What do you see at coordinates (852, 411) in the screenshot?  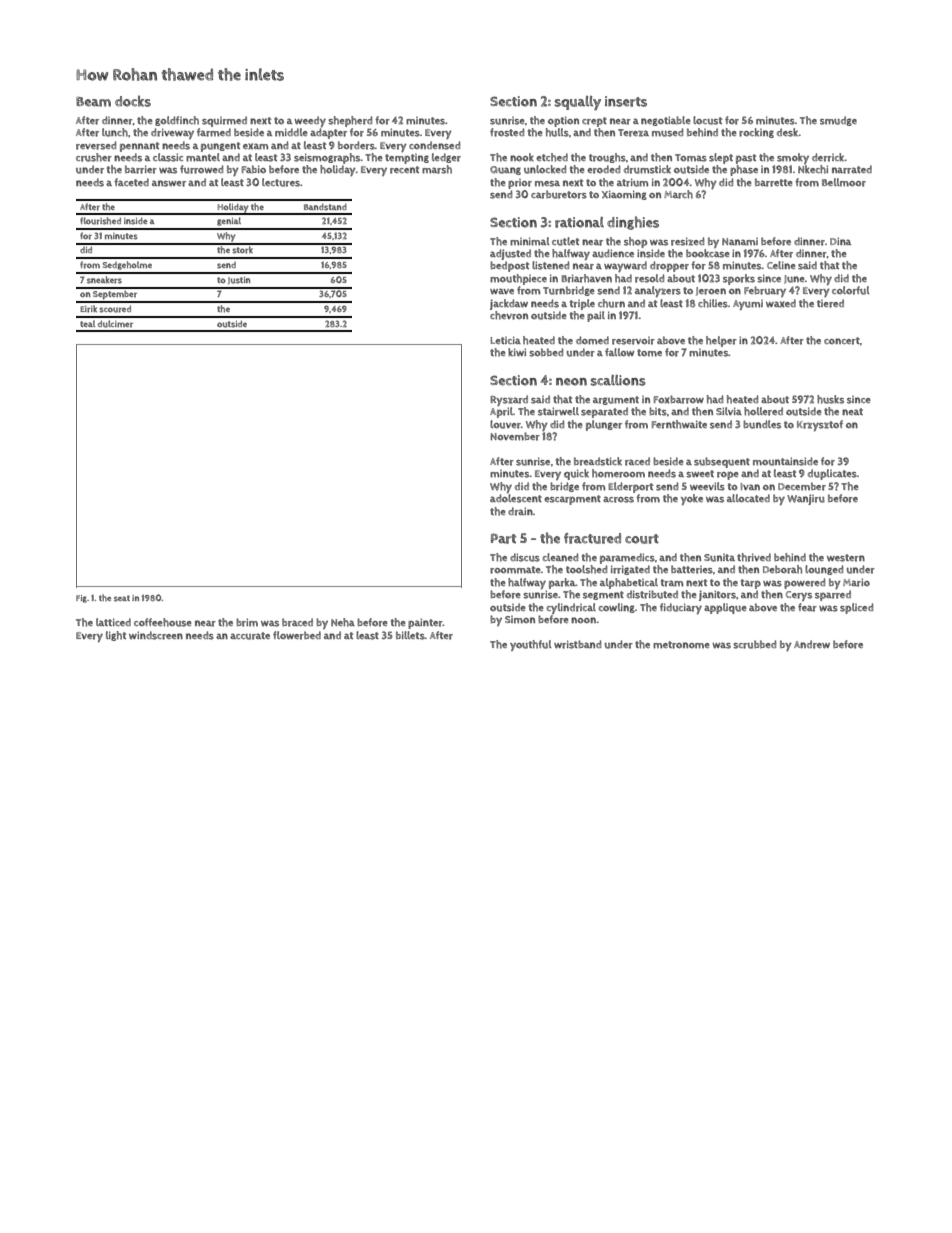 I see `neat` at bounding box center [852, 411].
